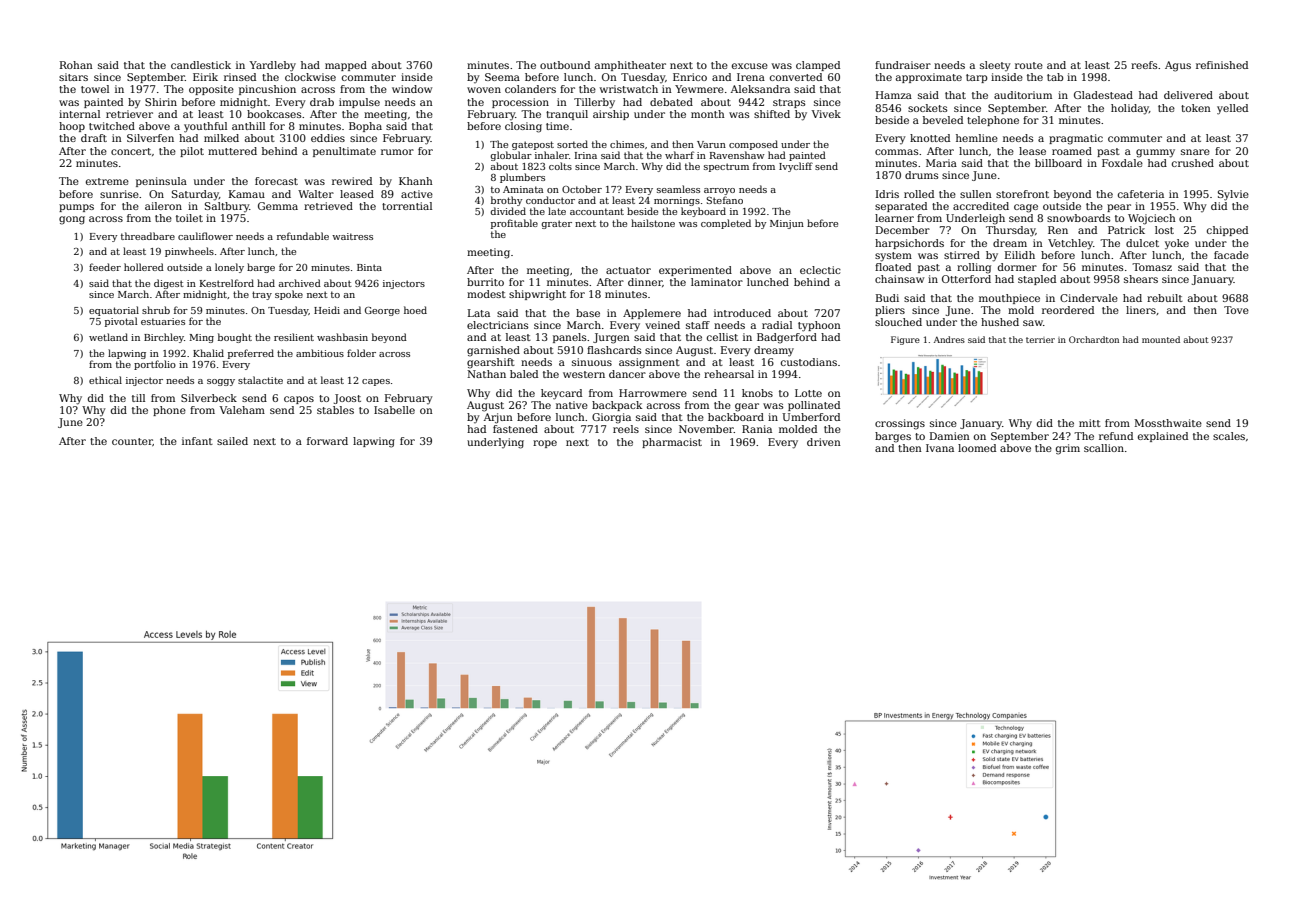  What do you see at coordinates (1076, 139) in the screenshot?
I see `pragmatic` at bounding box center [1076, 139].
